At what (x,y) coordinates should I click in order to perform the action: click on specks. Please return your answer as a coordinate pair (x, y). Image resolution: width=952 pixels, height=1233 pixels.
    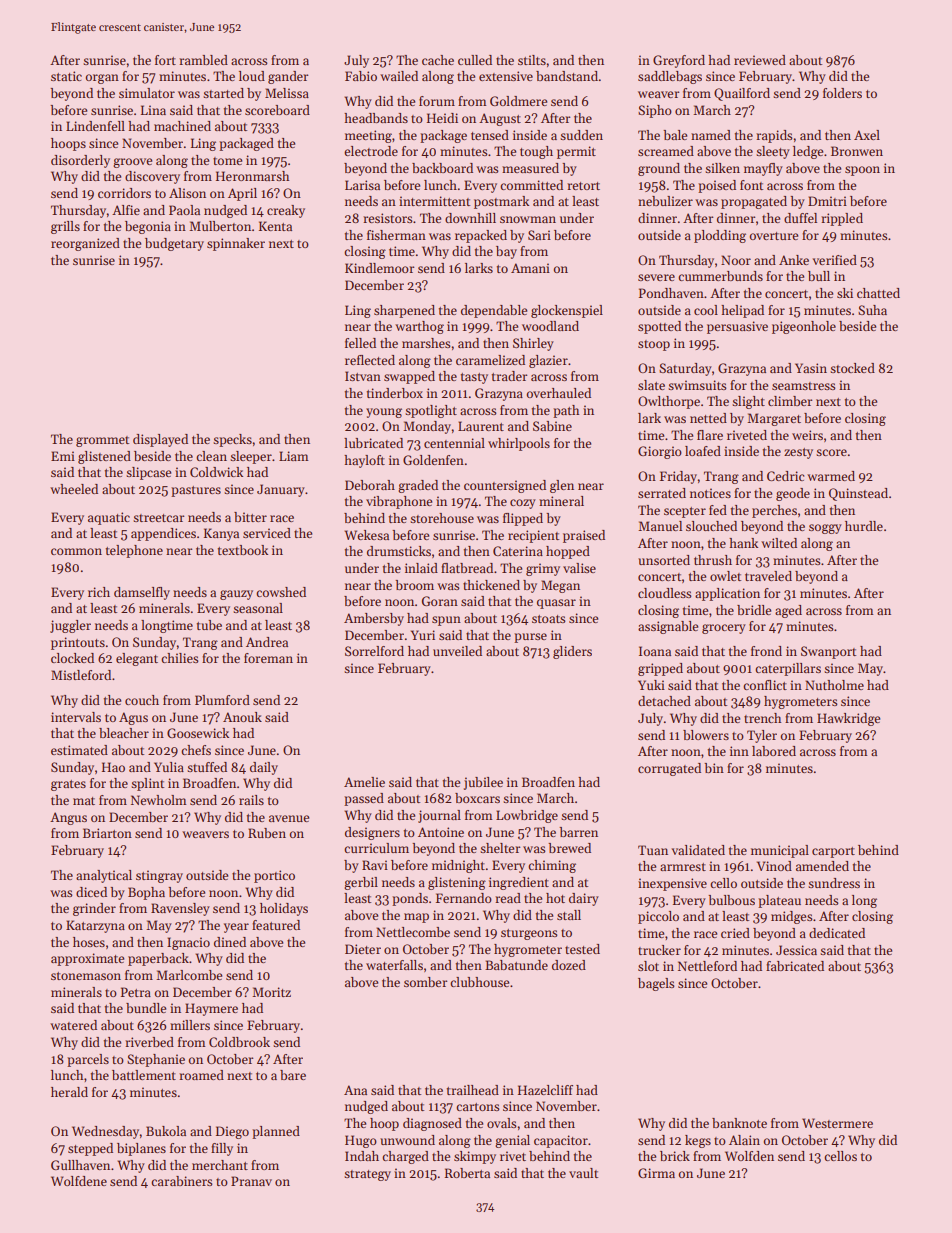
    Looking at the image, I should click on (232, 440).
